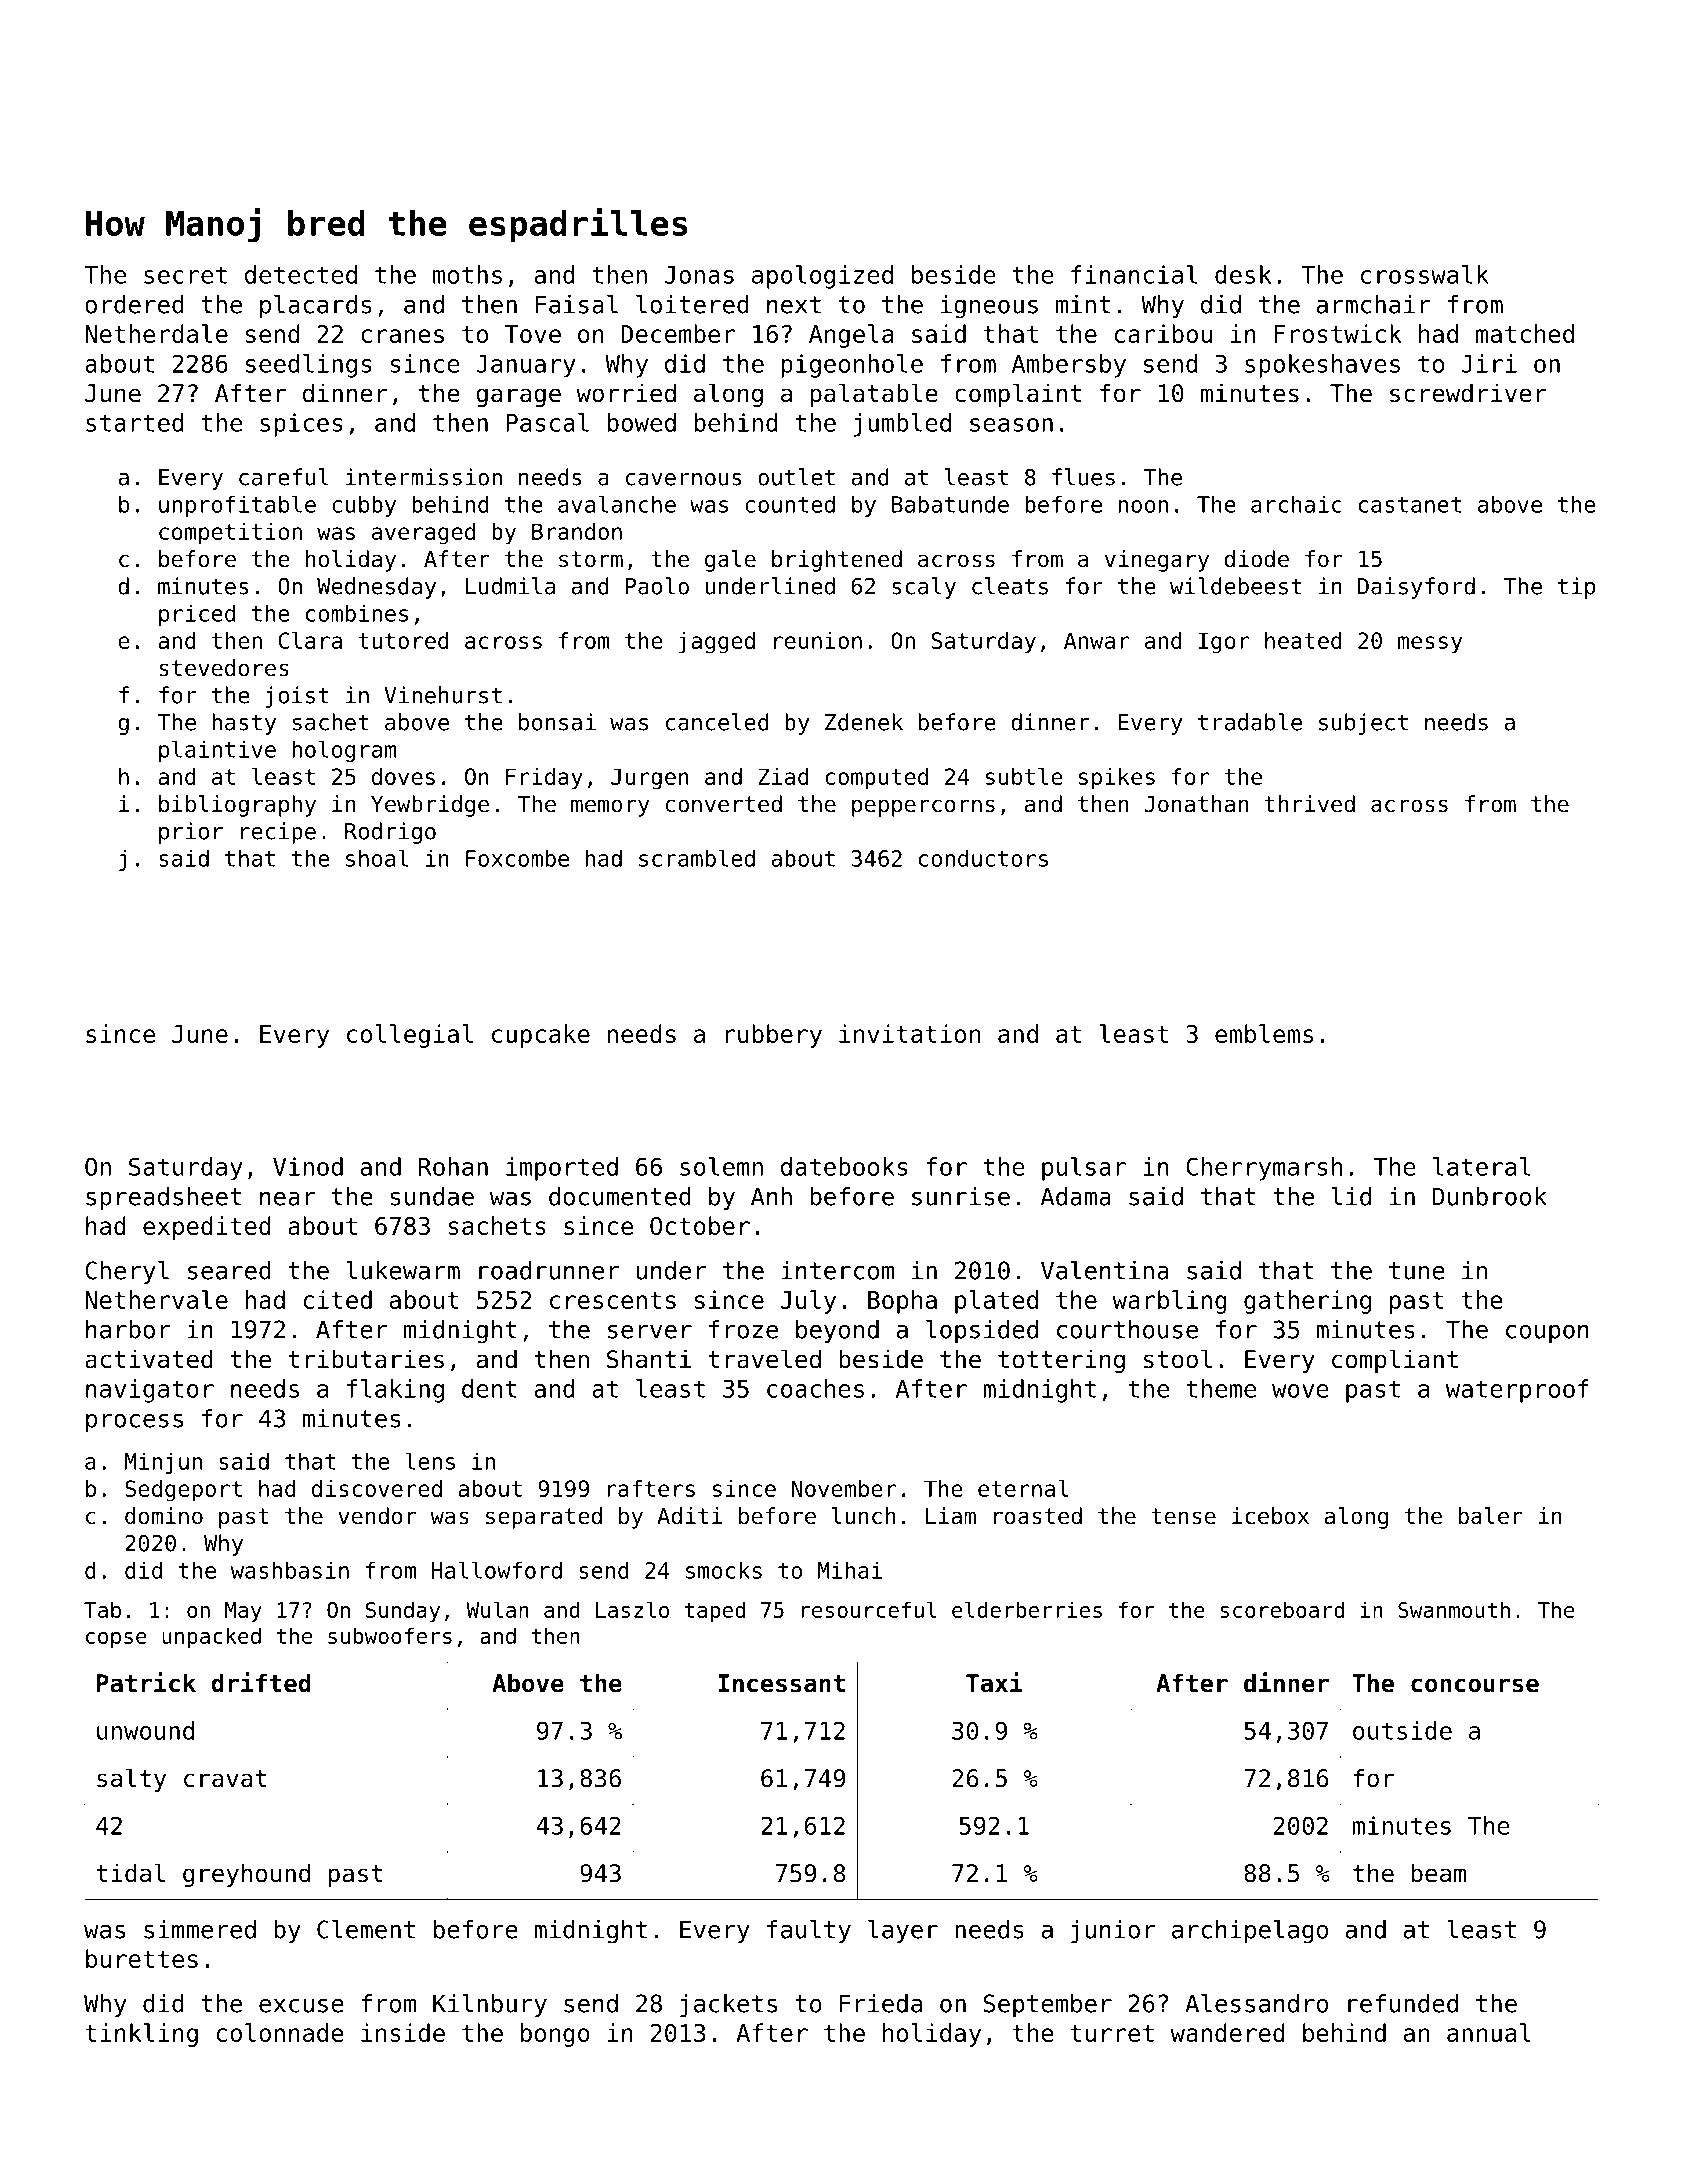 This page has width=1683, height=2178. I want to click on conductors, so click(983, 858).
